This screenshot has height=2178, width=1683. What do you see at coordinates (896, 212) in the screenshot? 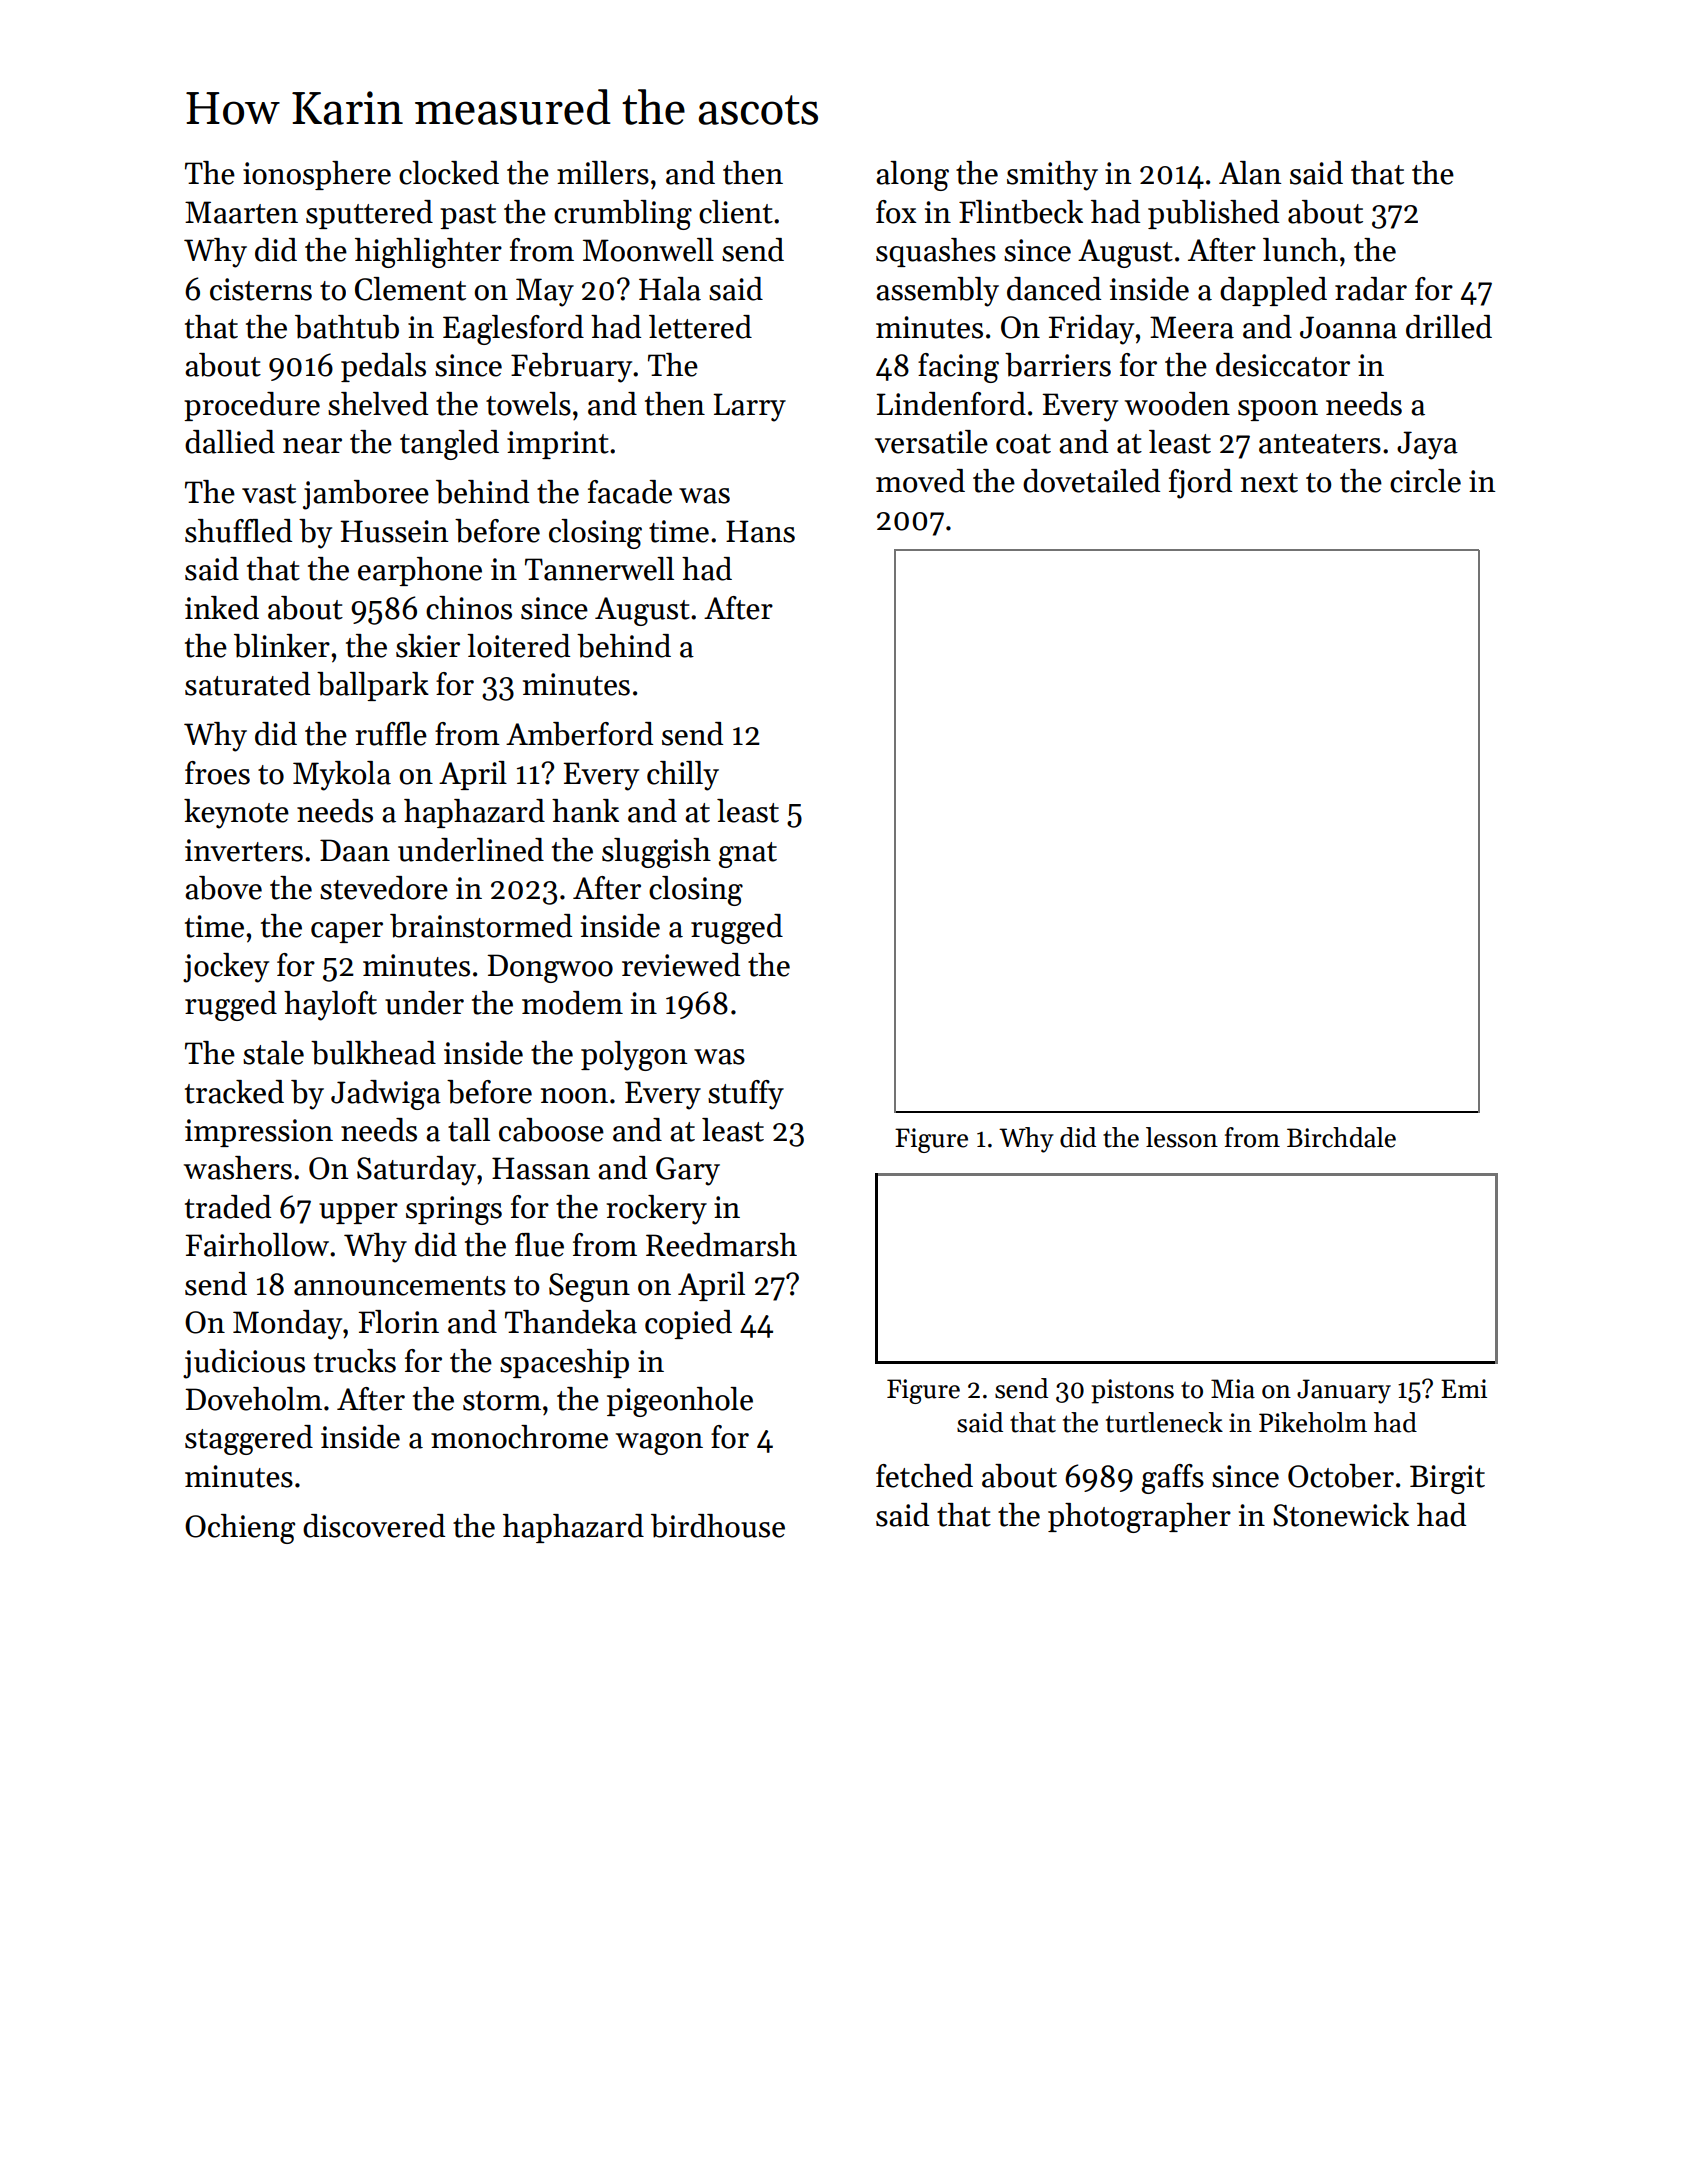
I see `fox` at bounding box center [896, 212].
